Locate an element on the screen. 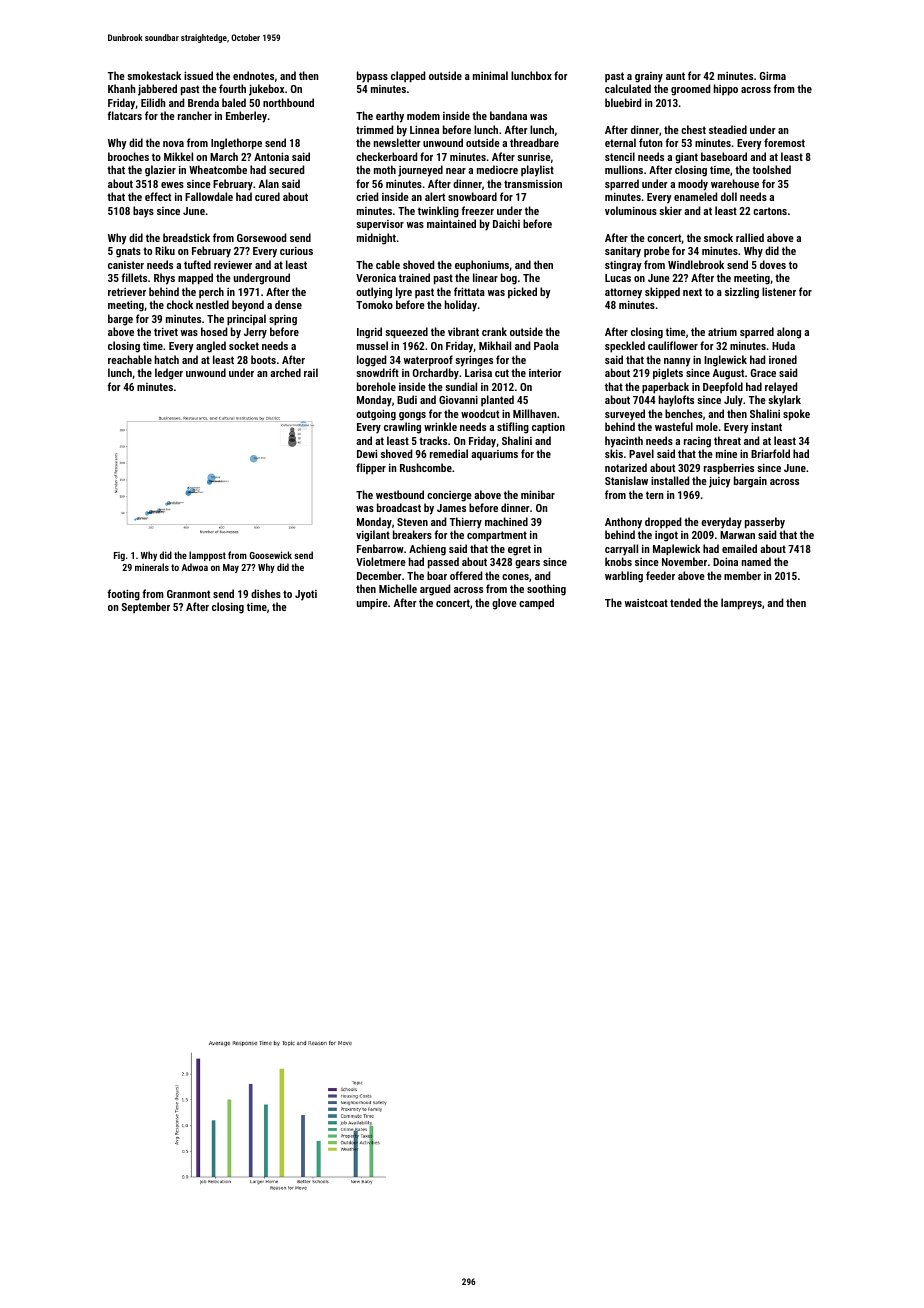  footing is located at coordinates (123, 595).
